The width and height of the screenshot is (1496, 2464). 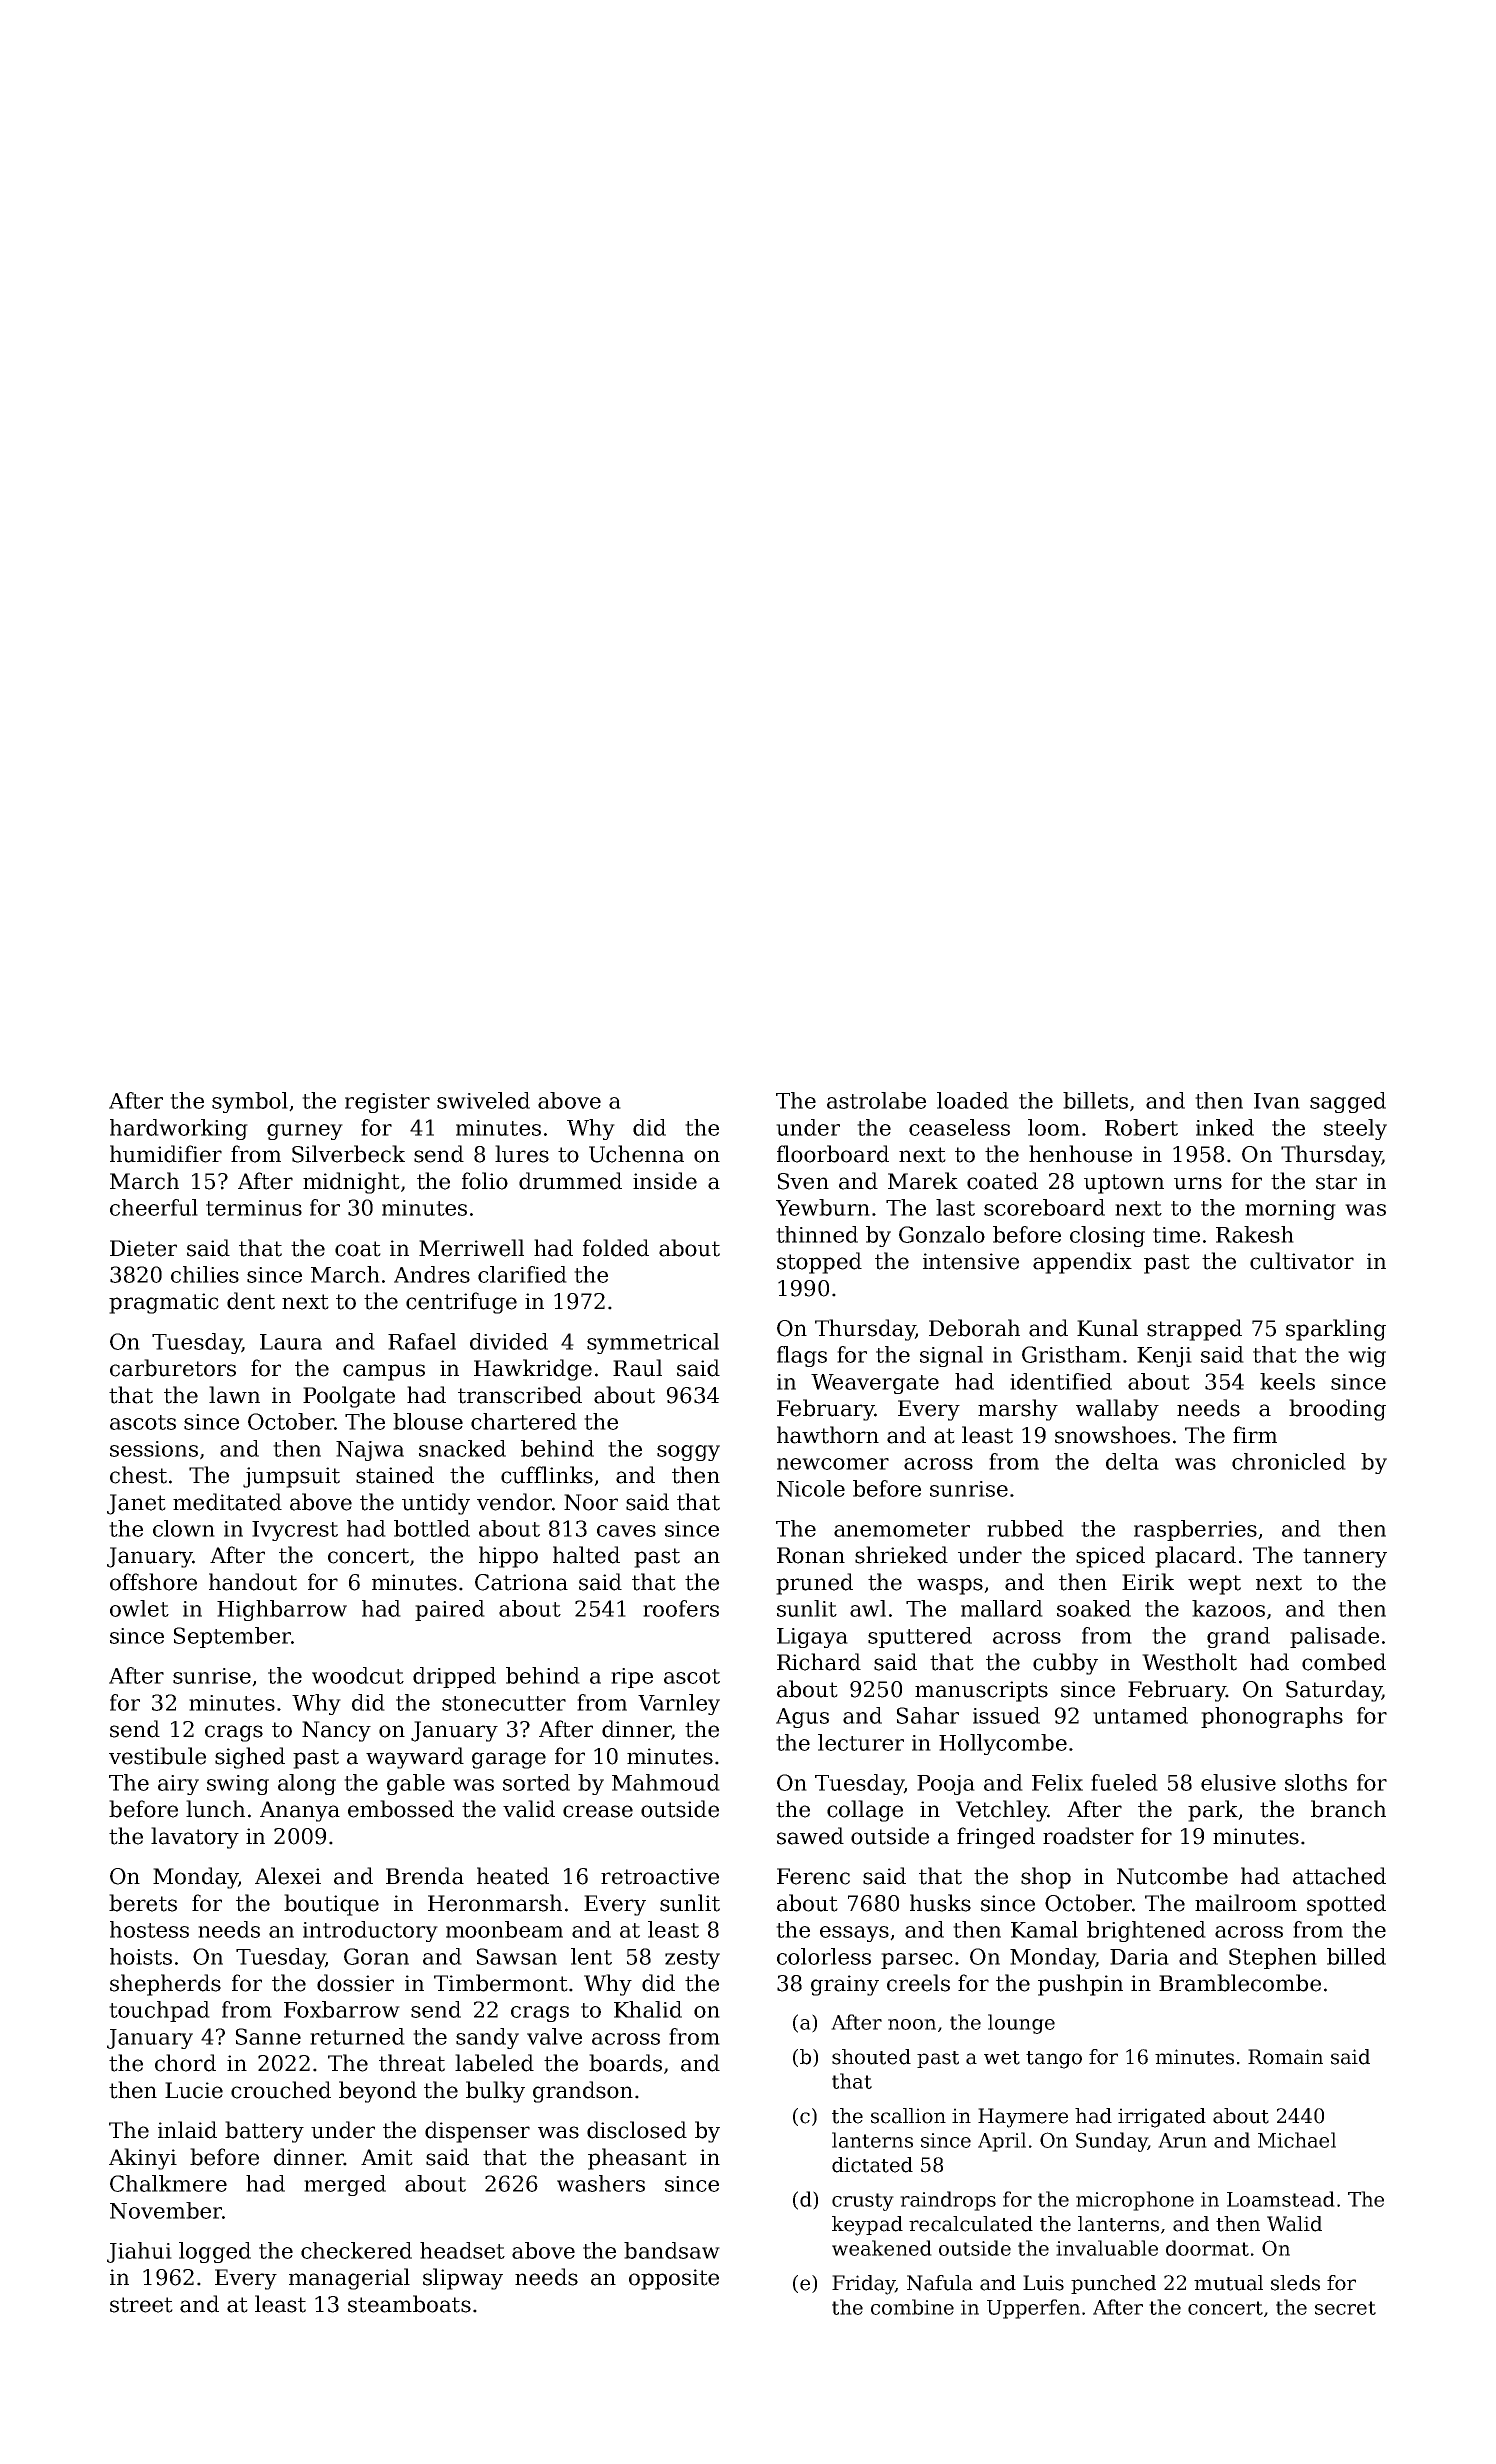 What do you see at coordinates (179, 1129) in the screenshot?
I see `hardworking` at bounding box center [179, 1129].
